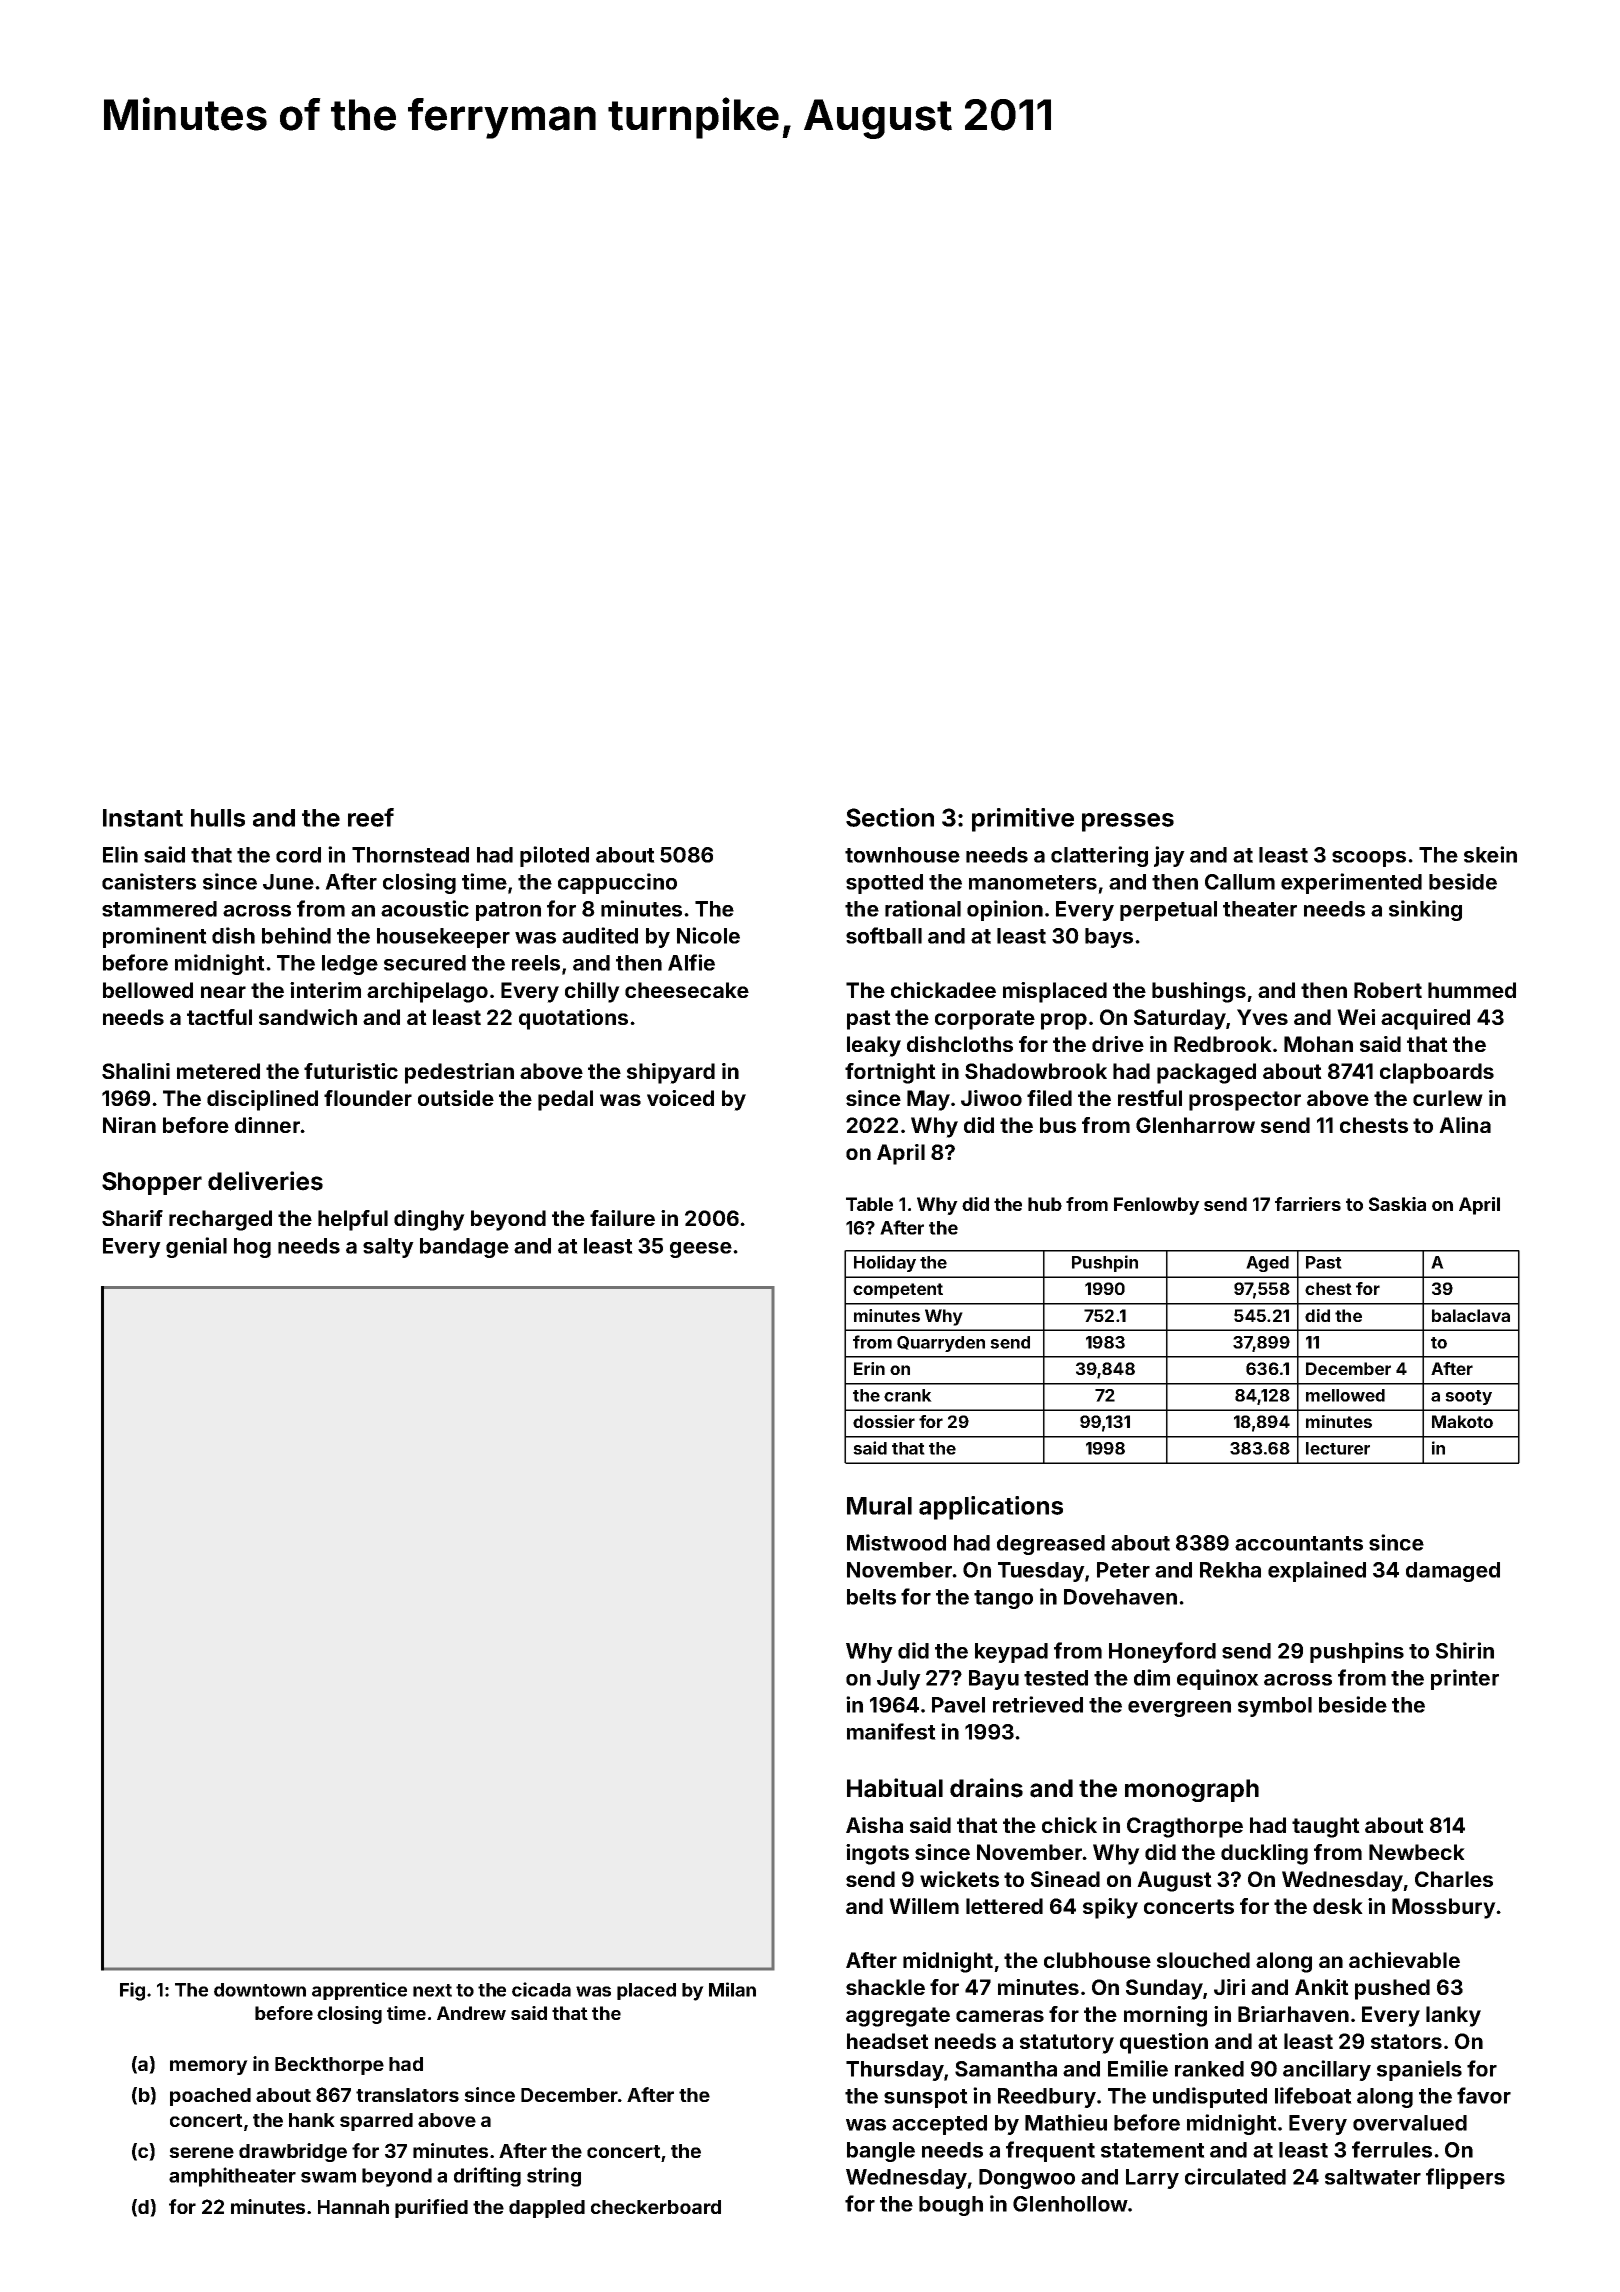 The height and width of the document is (2292, 1620). Describe the element at coordinates (201, 2152) in the document. I see `serene` at that location.
